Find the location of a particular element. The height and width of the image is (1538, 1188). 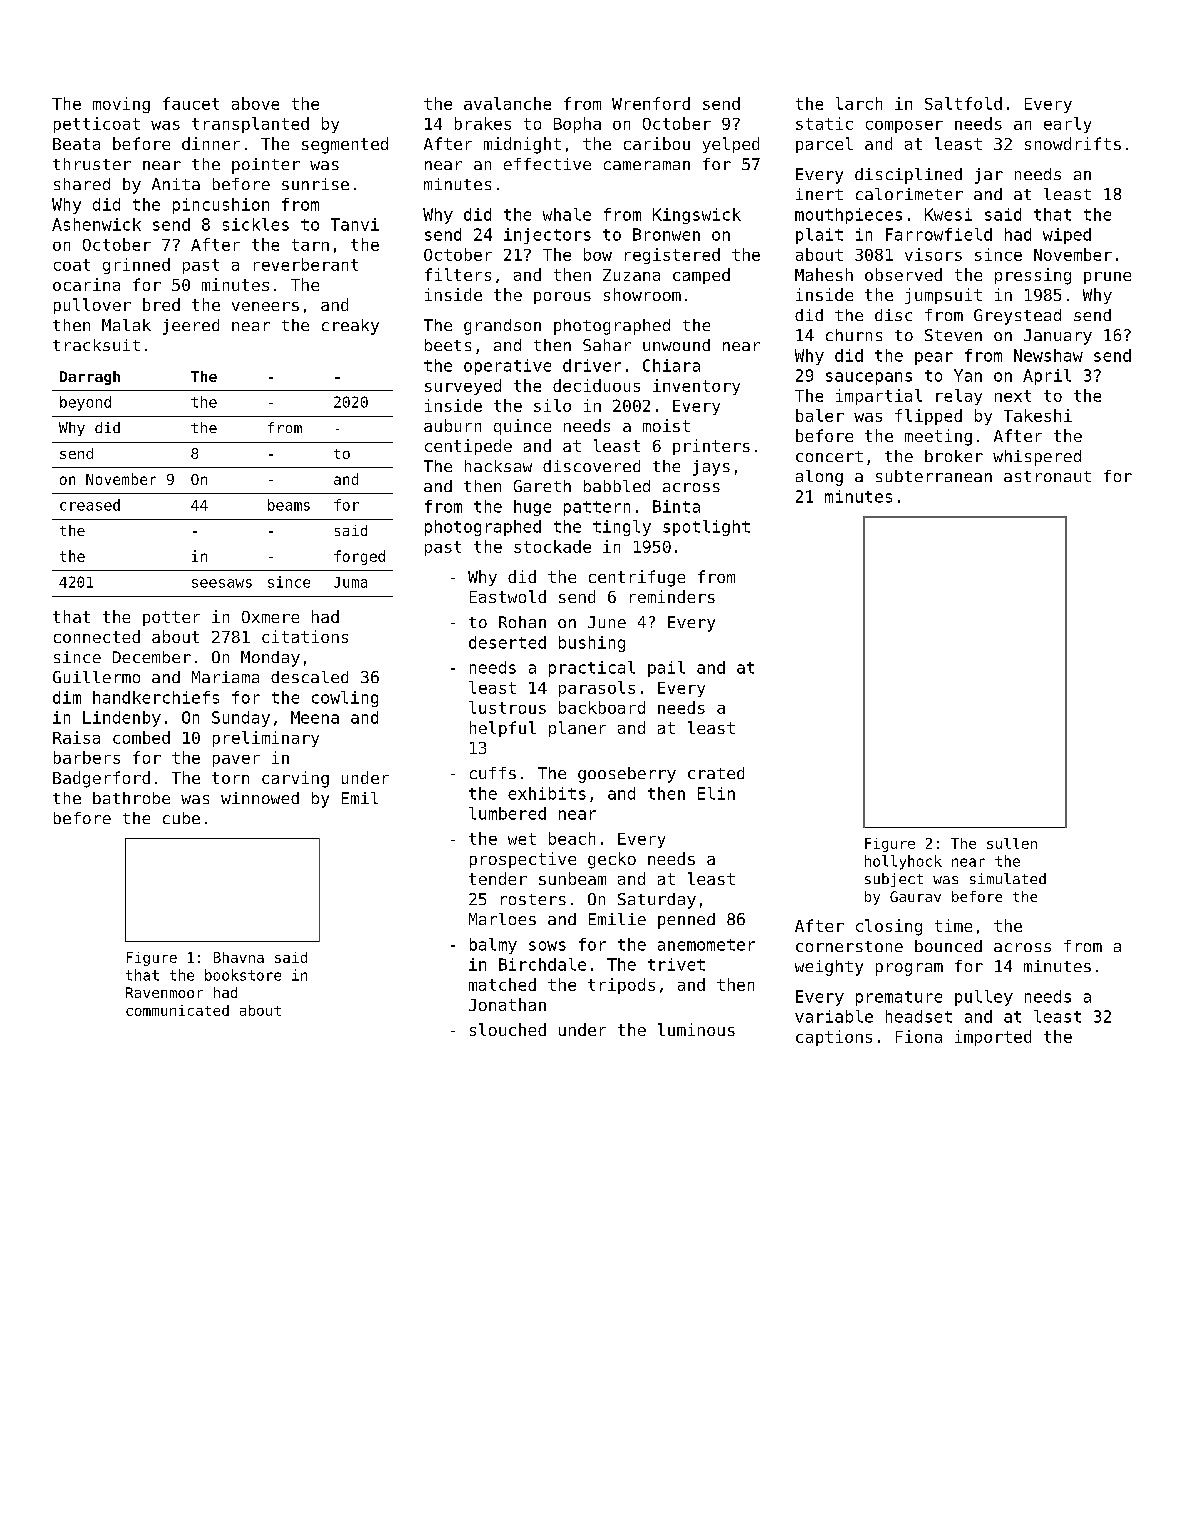

connected is located at coordinates (97, 636).
